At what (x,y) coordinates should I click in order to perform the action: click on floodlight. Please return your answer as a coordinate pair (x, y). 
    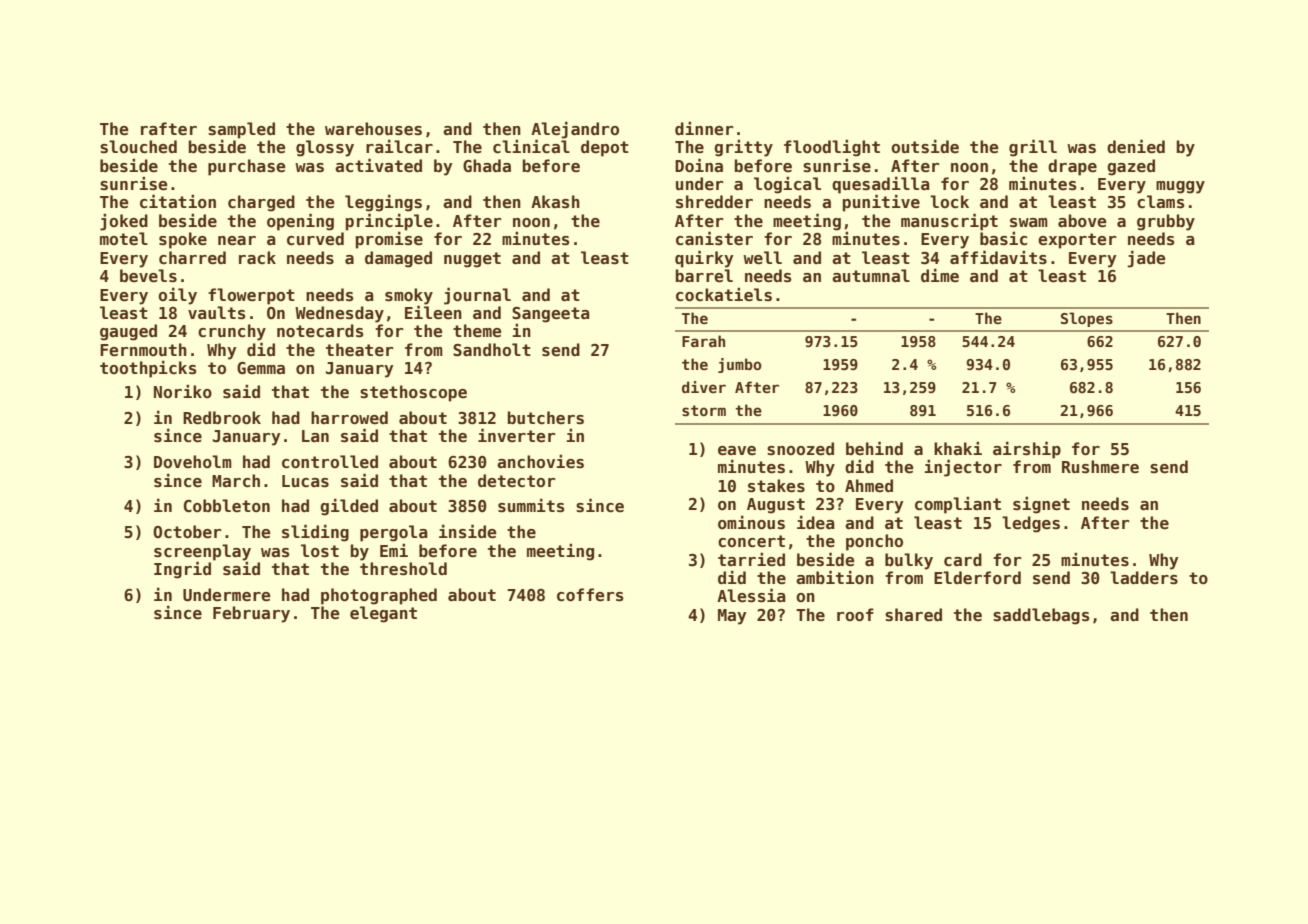
    Looking at the image, I should click on (832, 148).
